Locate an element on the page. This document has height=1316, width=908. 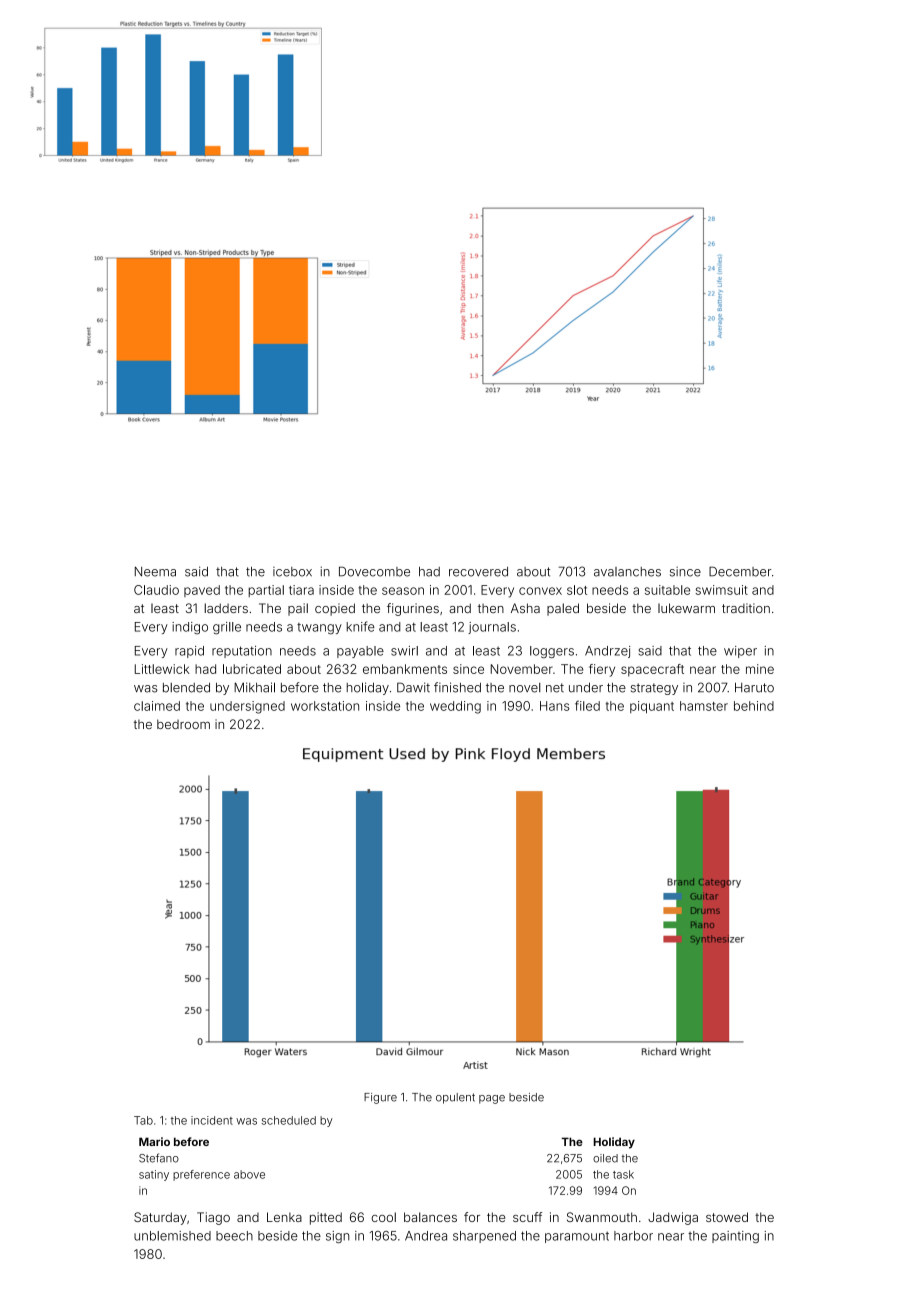
satiny is located at coordinates (154, 1175).
